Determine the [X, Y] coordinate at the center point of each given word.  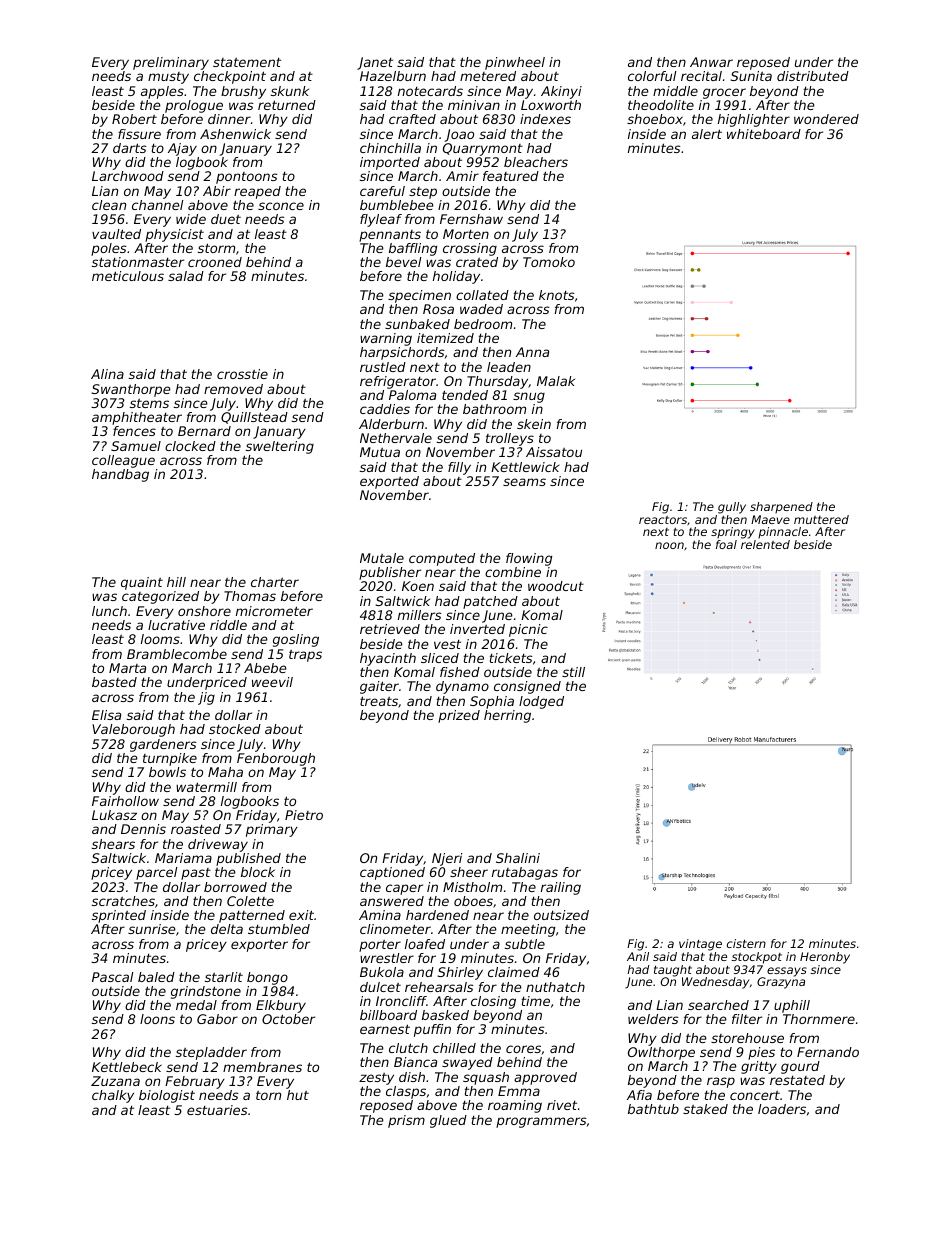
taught [673, 971]
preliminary [171, 63]
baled [156, 977]
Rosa [438, 309]
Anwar [711, 62]
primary [272, 830]
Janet [375, 63]
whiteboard [764, 134]
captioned [392, 873]
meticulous [128, 276]
